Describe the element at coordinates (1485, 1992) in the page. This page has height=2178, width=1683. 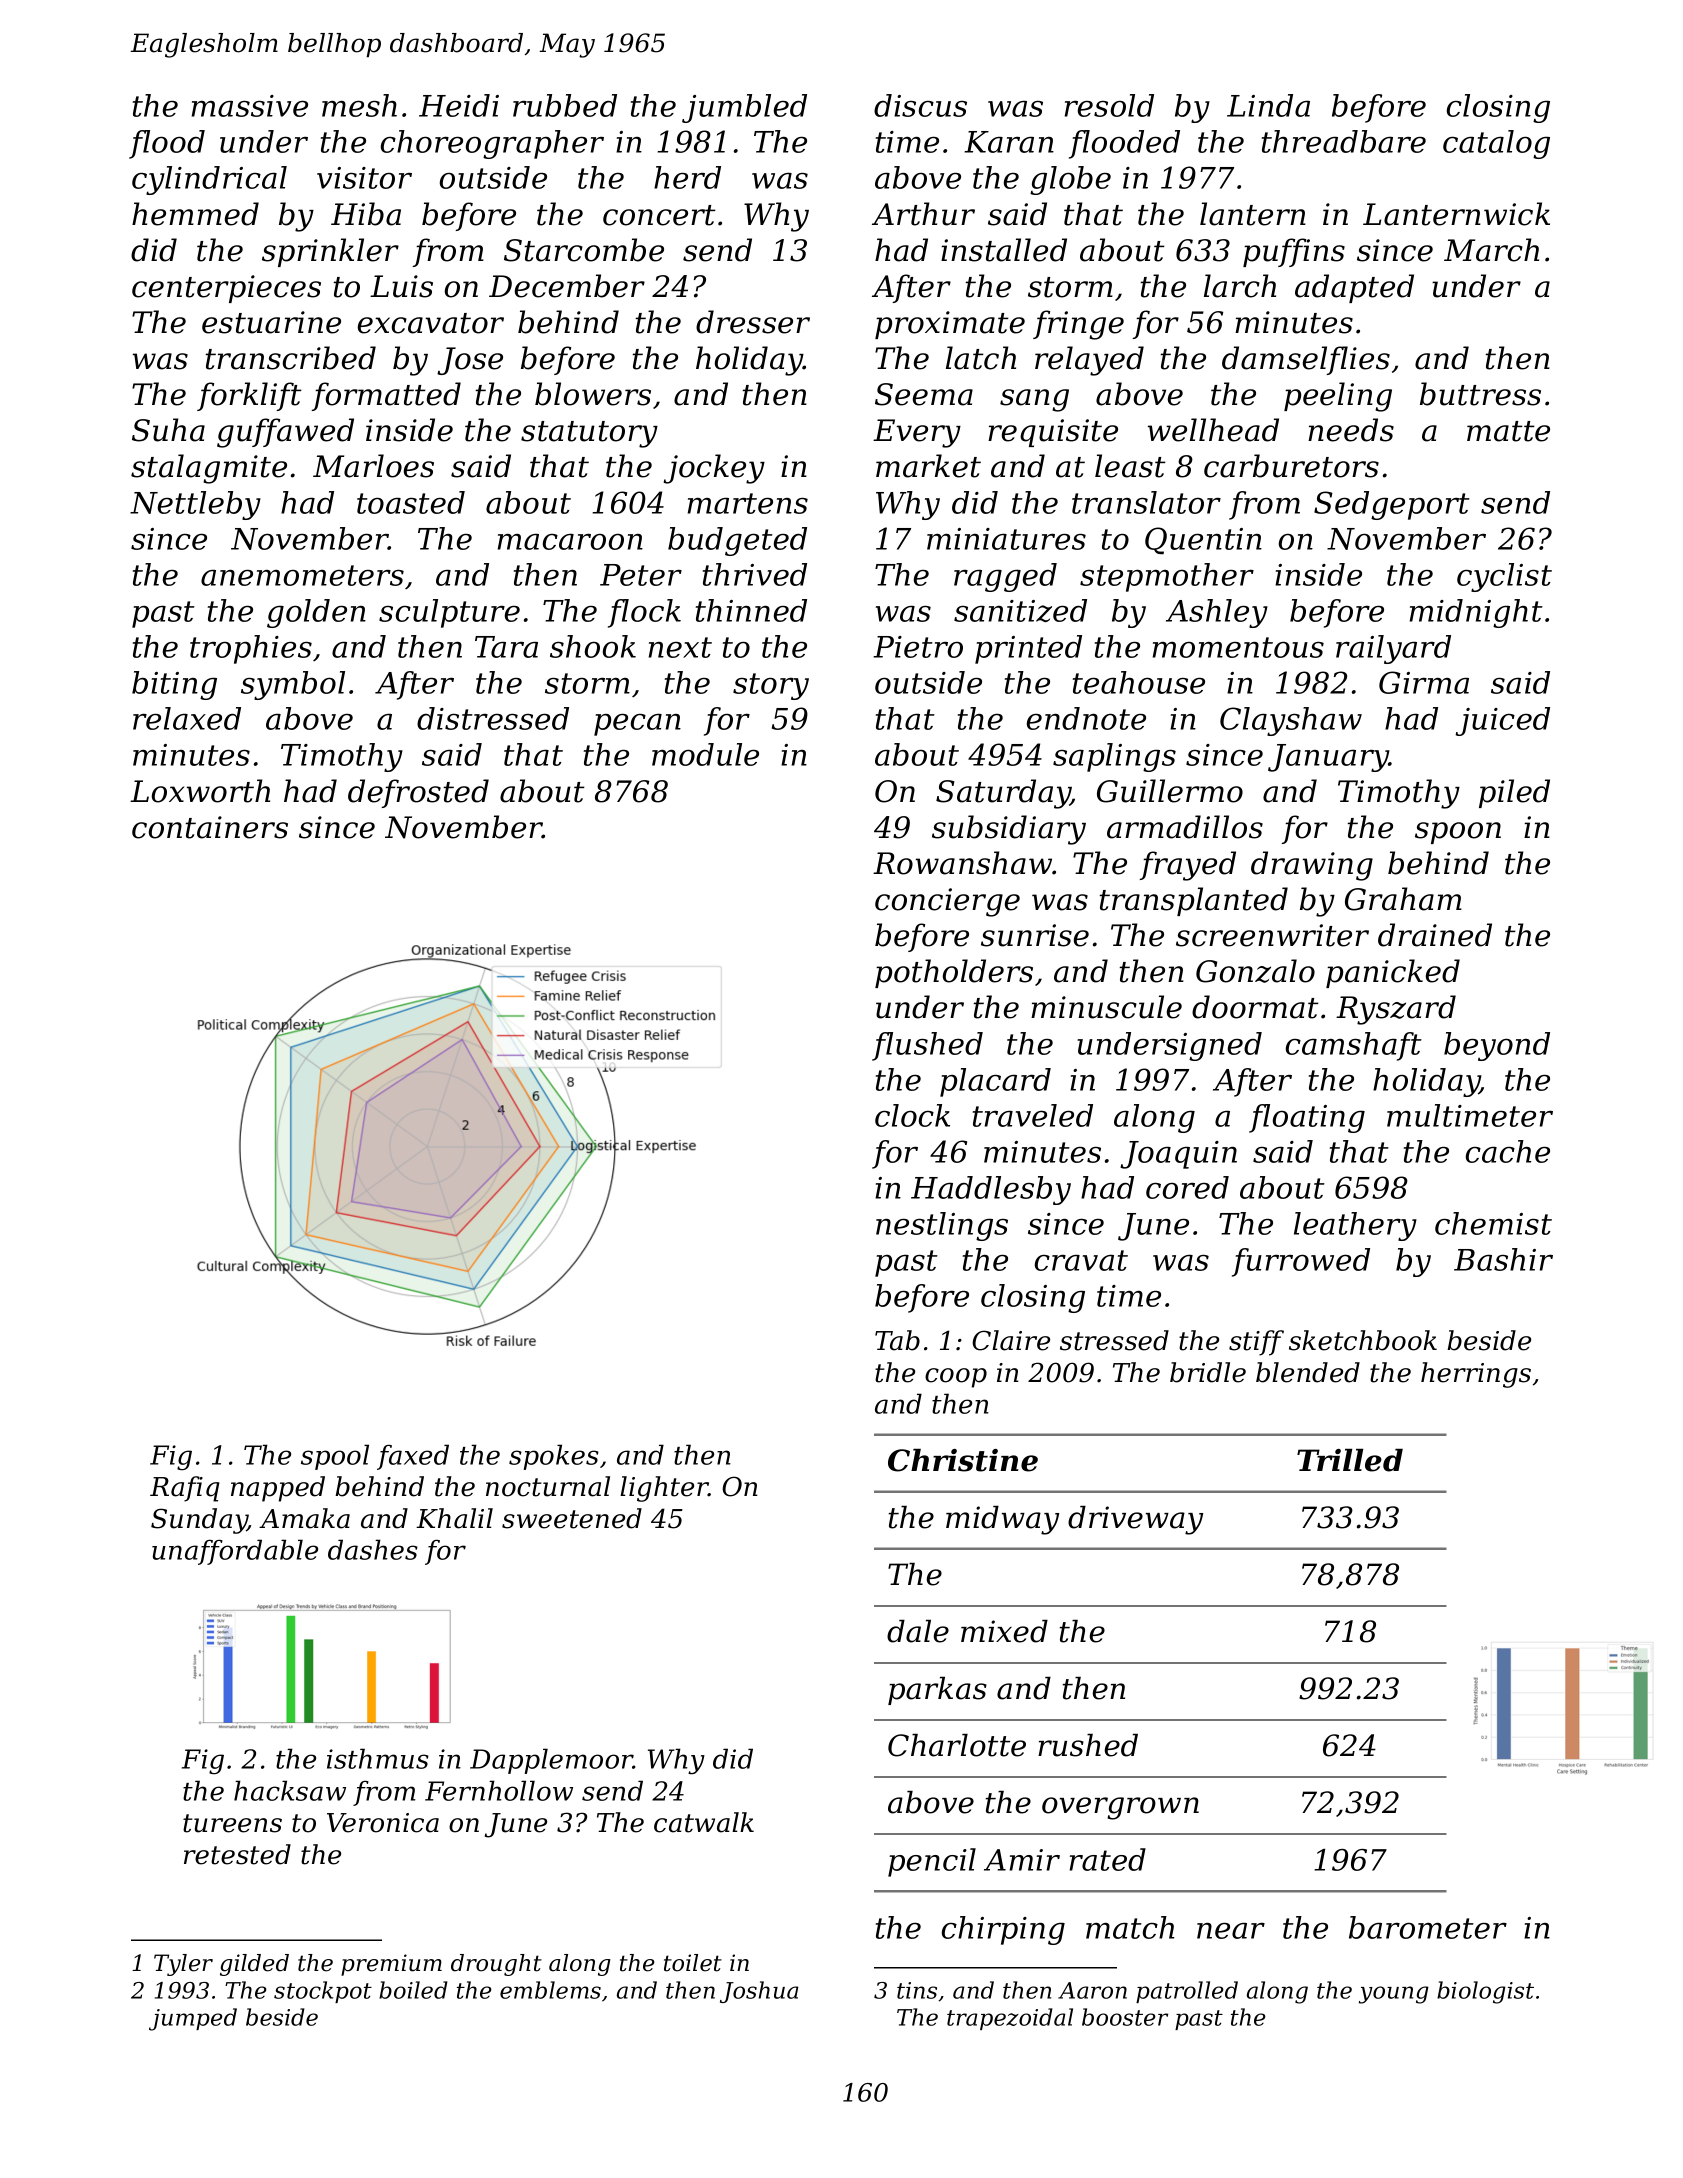
I see `biologist` at that location.
